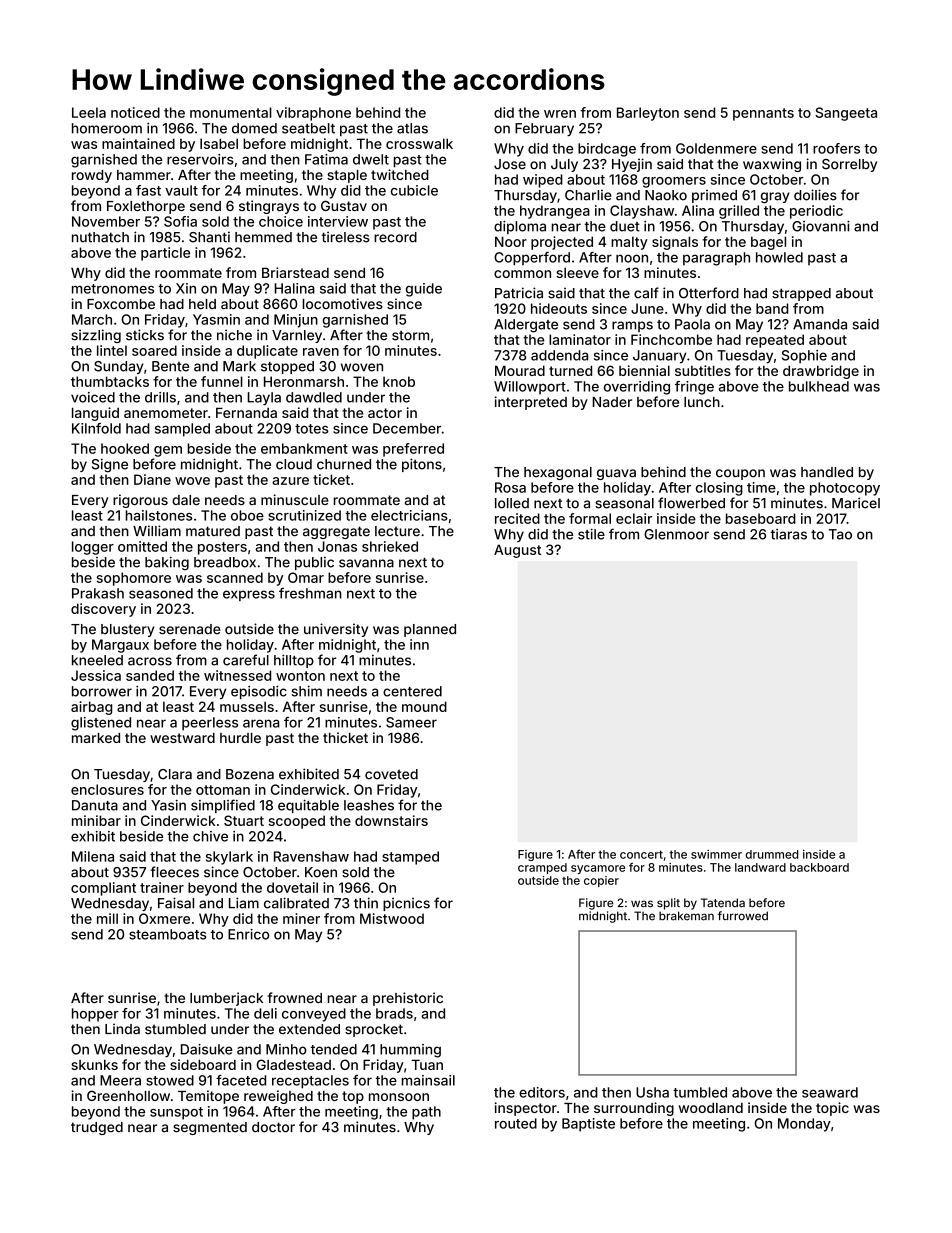 The width and height of the screenshot is (952, 1233). I want to click on handled, so click(827, 472).
